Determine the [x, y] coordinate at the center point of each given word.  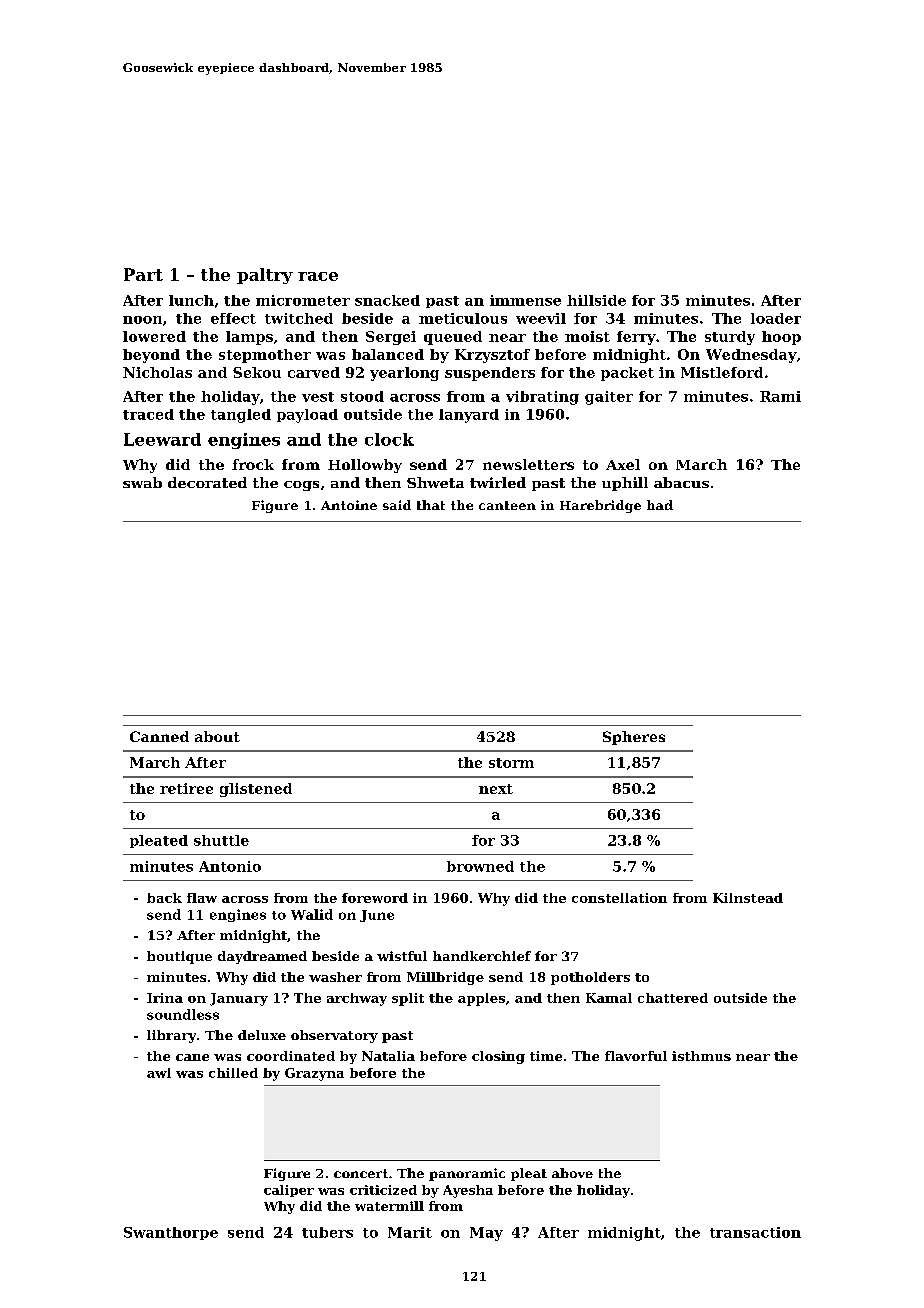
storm [511, 763]
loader [776, 318]
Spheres [634, 738]
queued [453, 338]
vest [318, 397]
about [217, 736]
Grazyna [314, 1074]
